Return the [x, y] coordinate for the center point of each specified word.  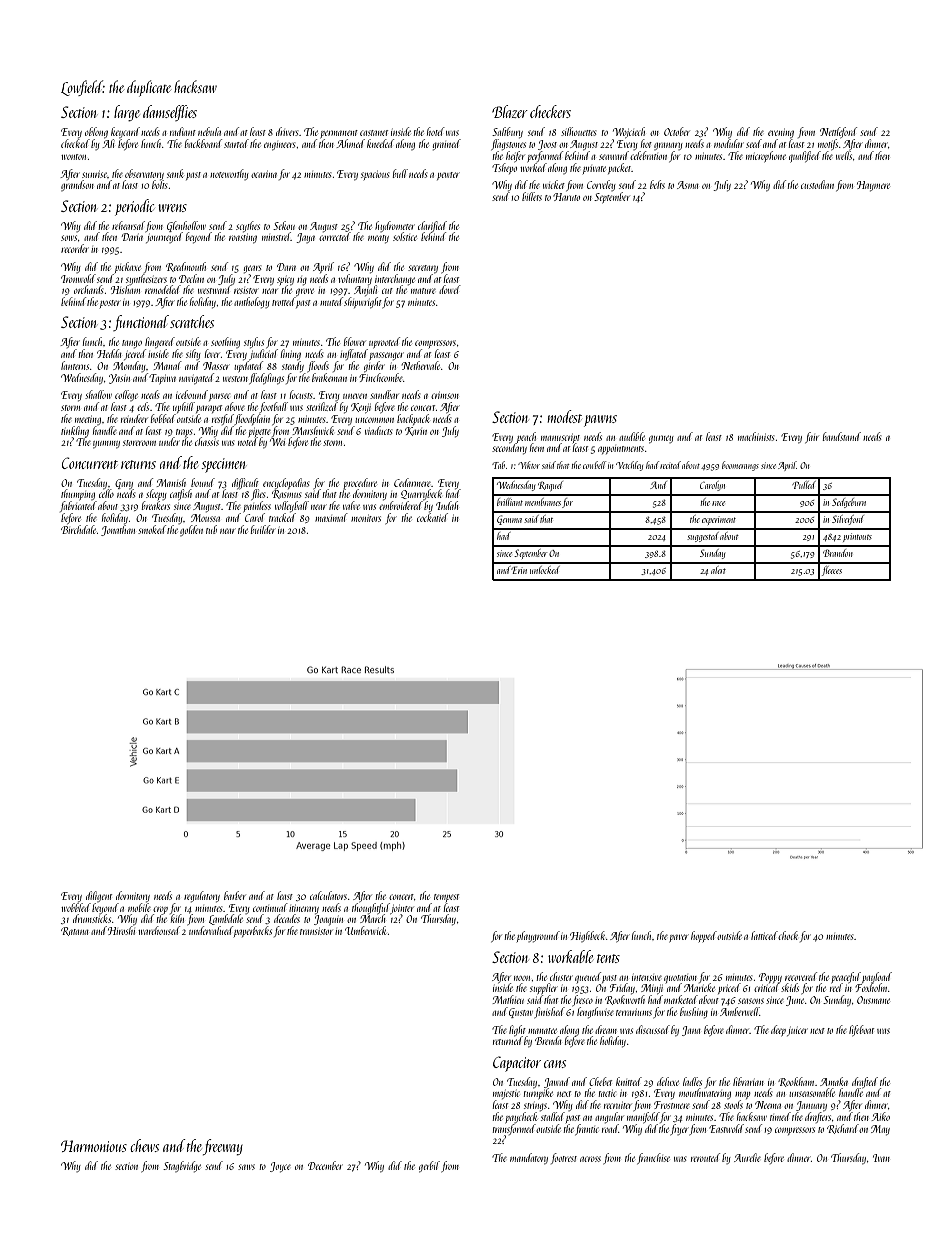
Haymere [873, 186]
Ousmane [873, 1000]
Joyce [280, 1167]
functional [141, 323]
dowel [450, 289]
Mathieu [508, 999]
